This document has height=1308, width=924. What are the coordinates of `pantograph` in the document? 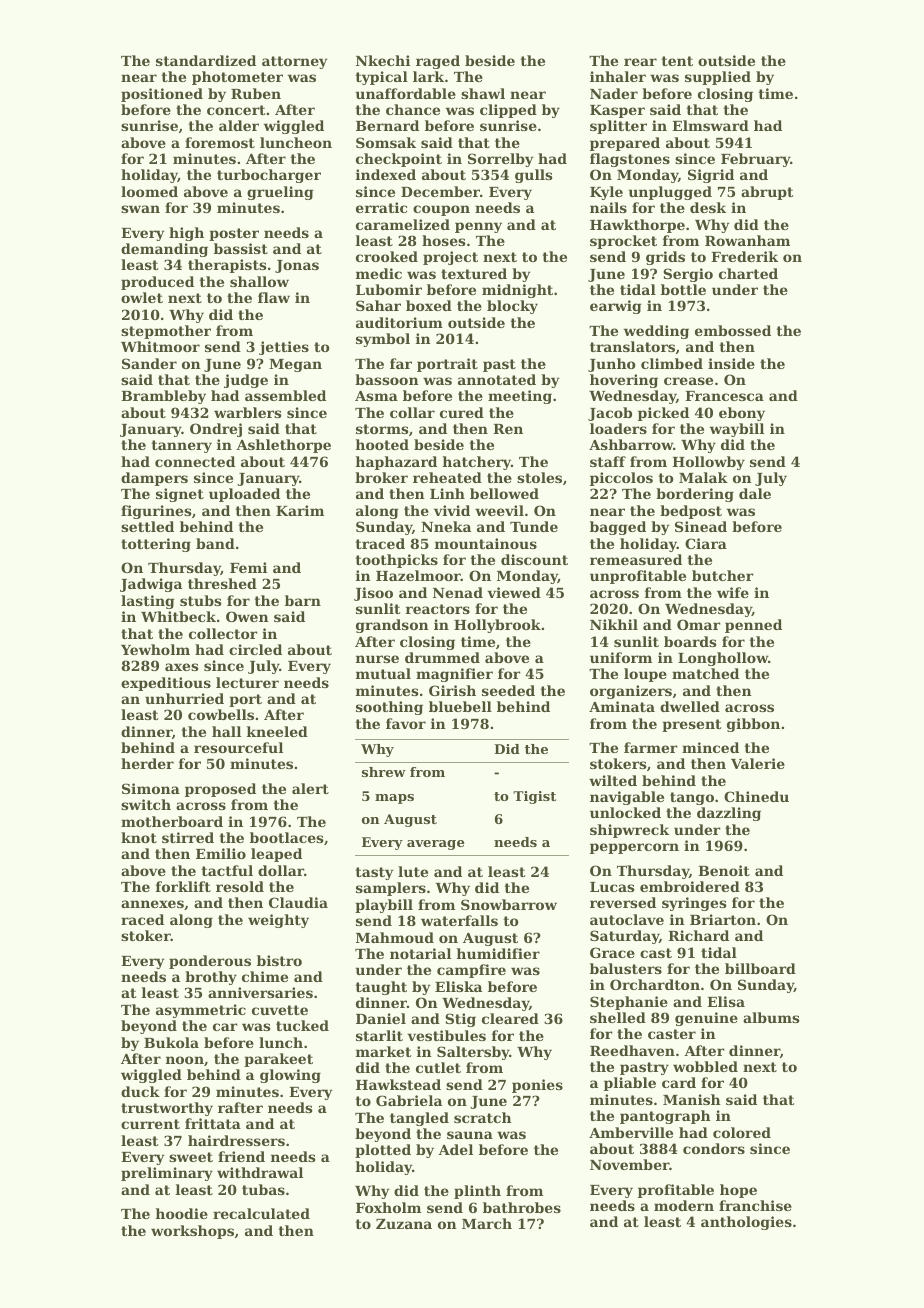 It's located at (665, 1117).
